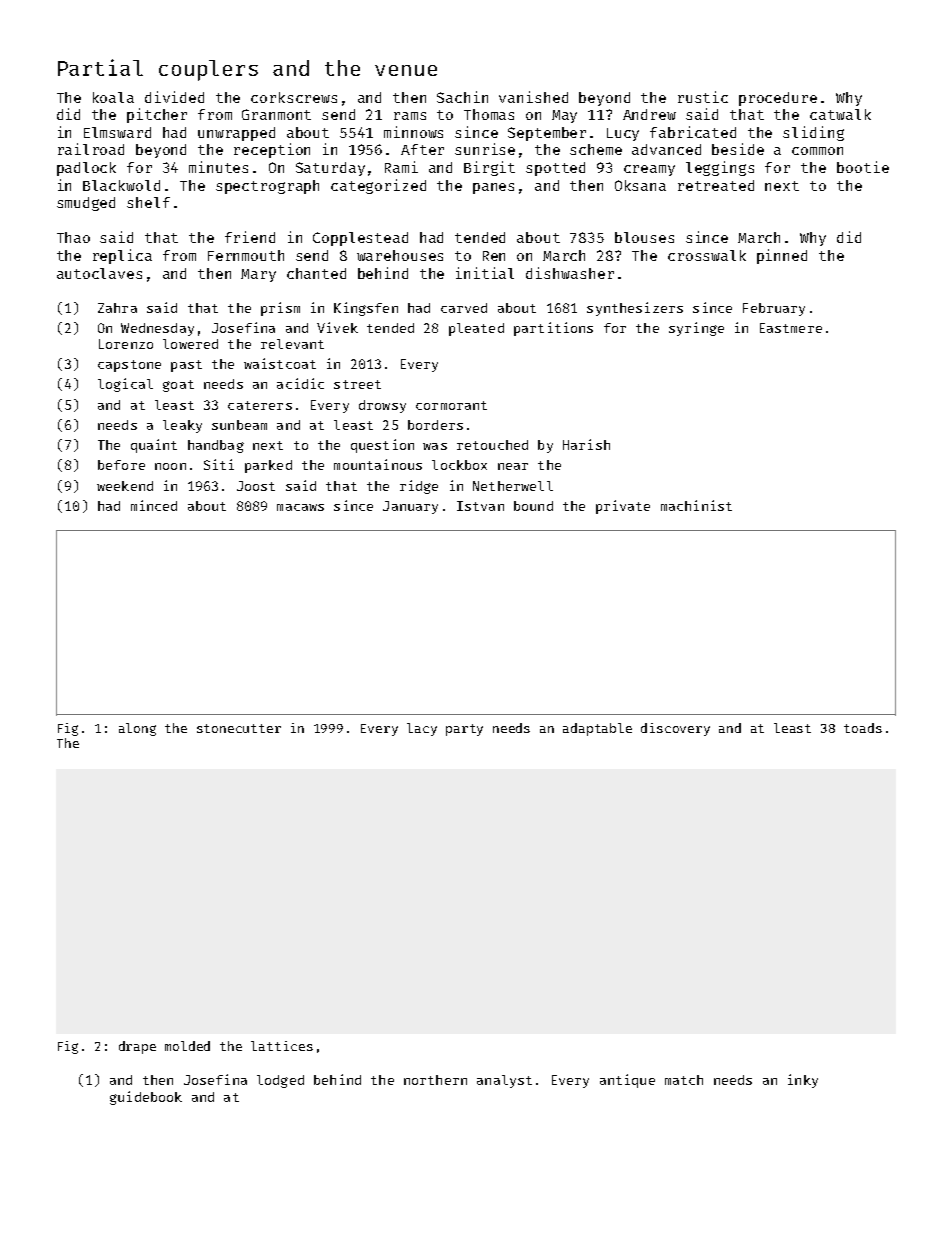 This screenshot has height=1233, width=952. Describe the element at coordinates (117, 132) in the screenshot. I see `Elmsward` at that location.
